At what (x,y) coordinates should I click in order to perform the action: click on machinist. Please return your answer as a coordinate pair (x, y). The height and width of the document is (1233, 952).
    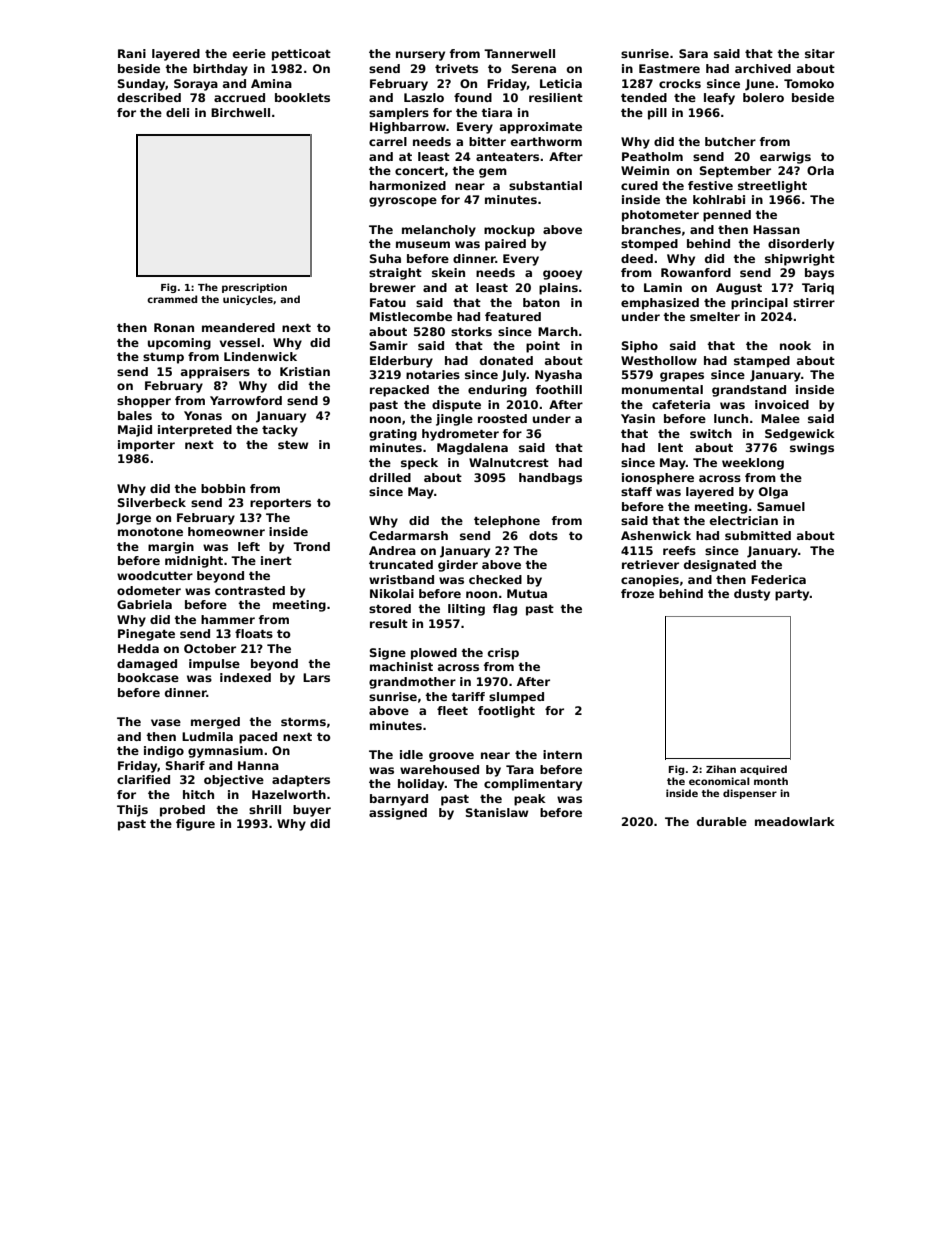
    Looking at the image, I should click on (401, 666).
